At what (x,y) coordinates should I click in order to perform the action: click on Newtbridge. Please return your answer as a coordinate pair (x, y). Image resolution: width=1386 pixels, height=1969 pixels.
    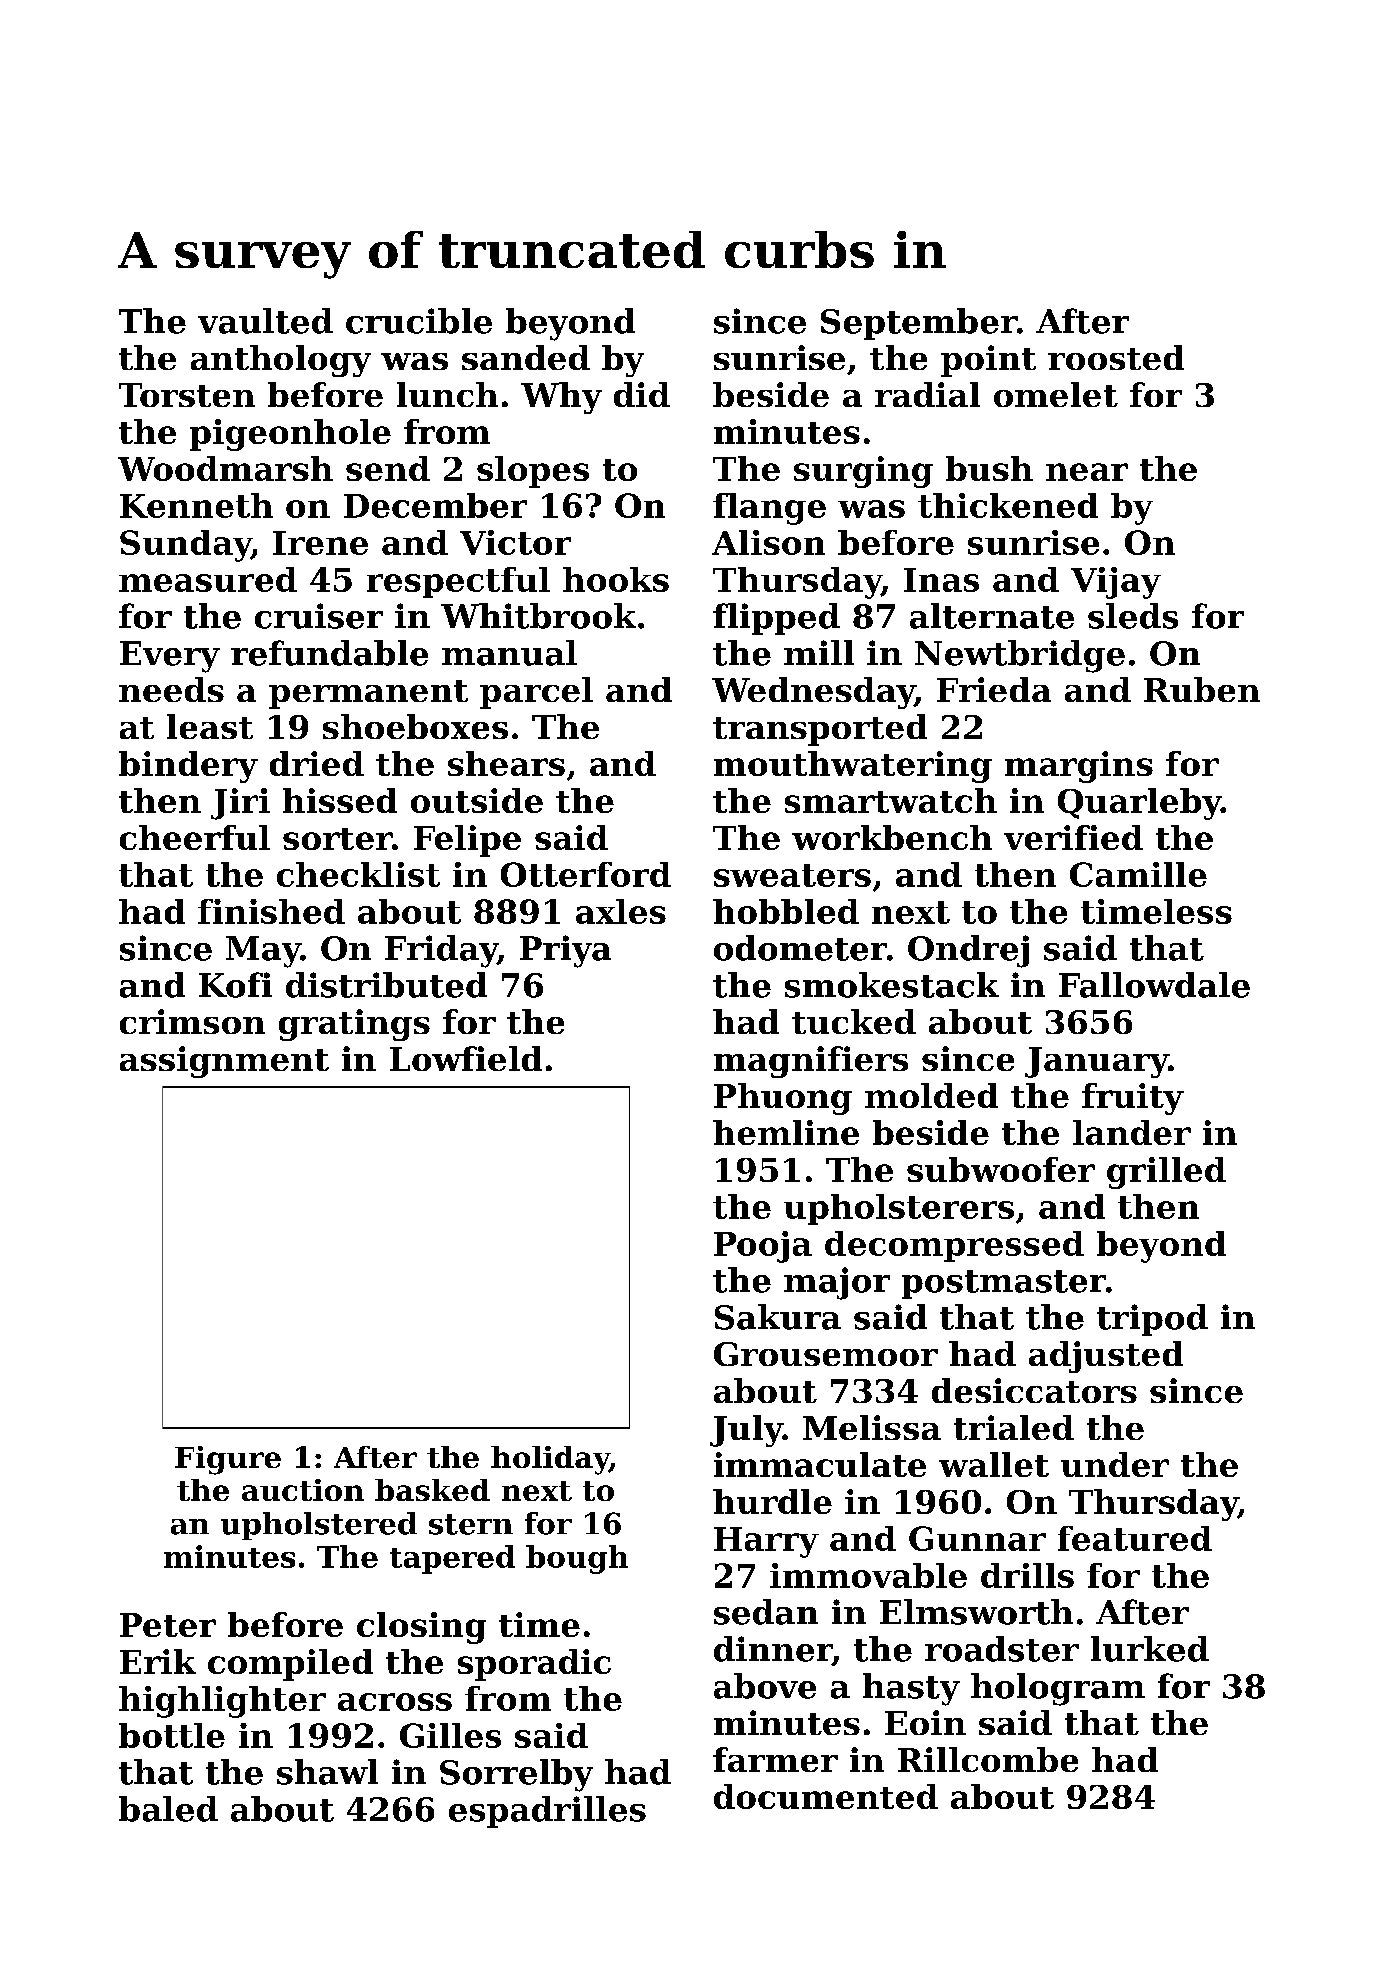
    Looking at the image, I should click on (1020, 656).
